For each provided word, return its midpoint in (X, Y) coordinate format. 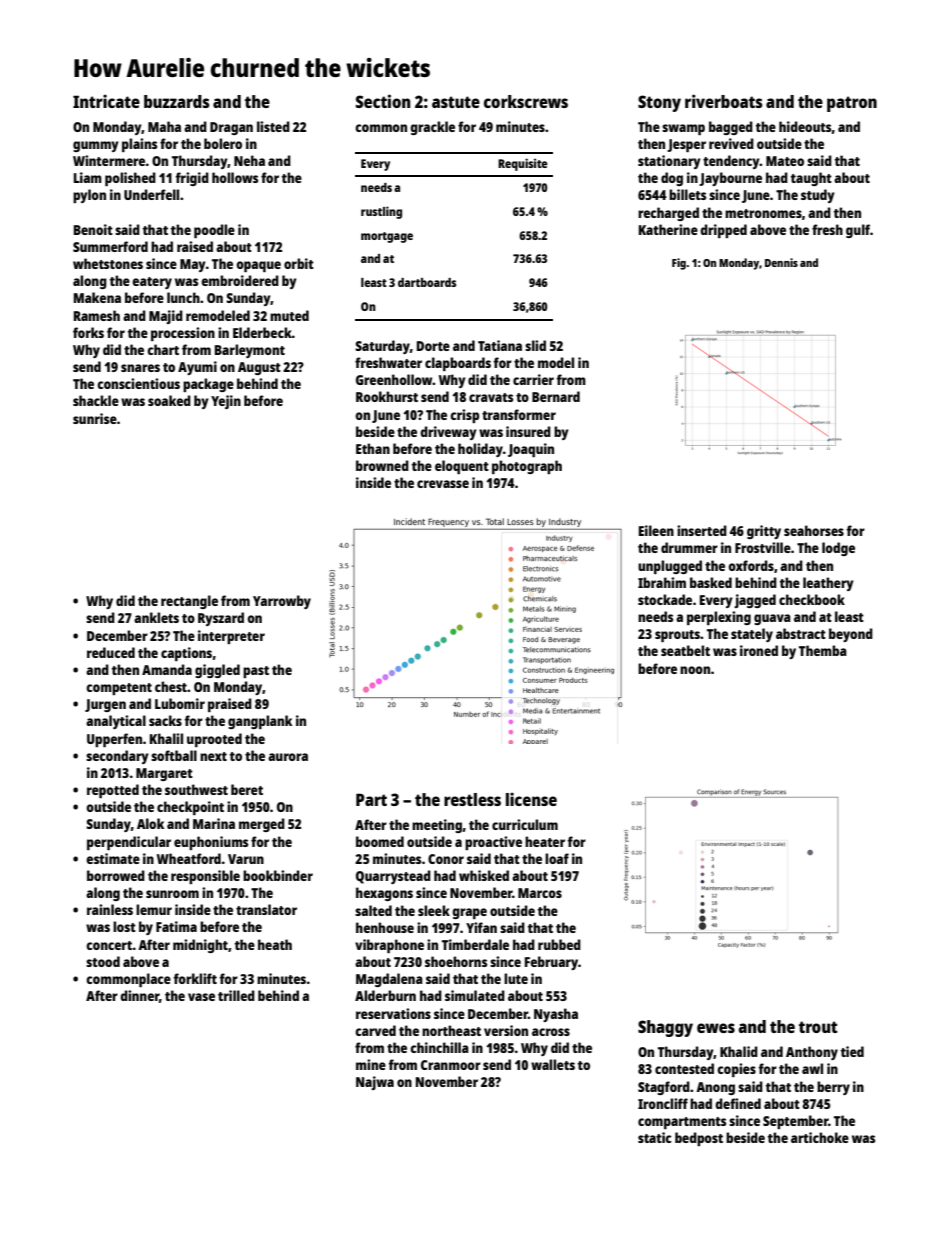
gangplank (260, 722)
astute (456, 102)
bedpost (699, 1139)
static (655, 1137)
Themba (823, 650)
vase (201, 997)
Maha (164, 126)
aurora (288, 757)
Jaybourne (730, 179)
